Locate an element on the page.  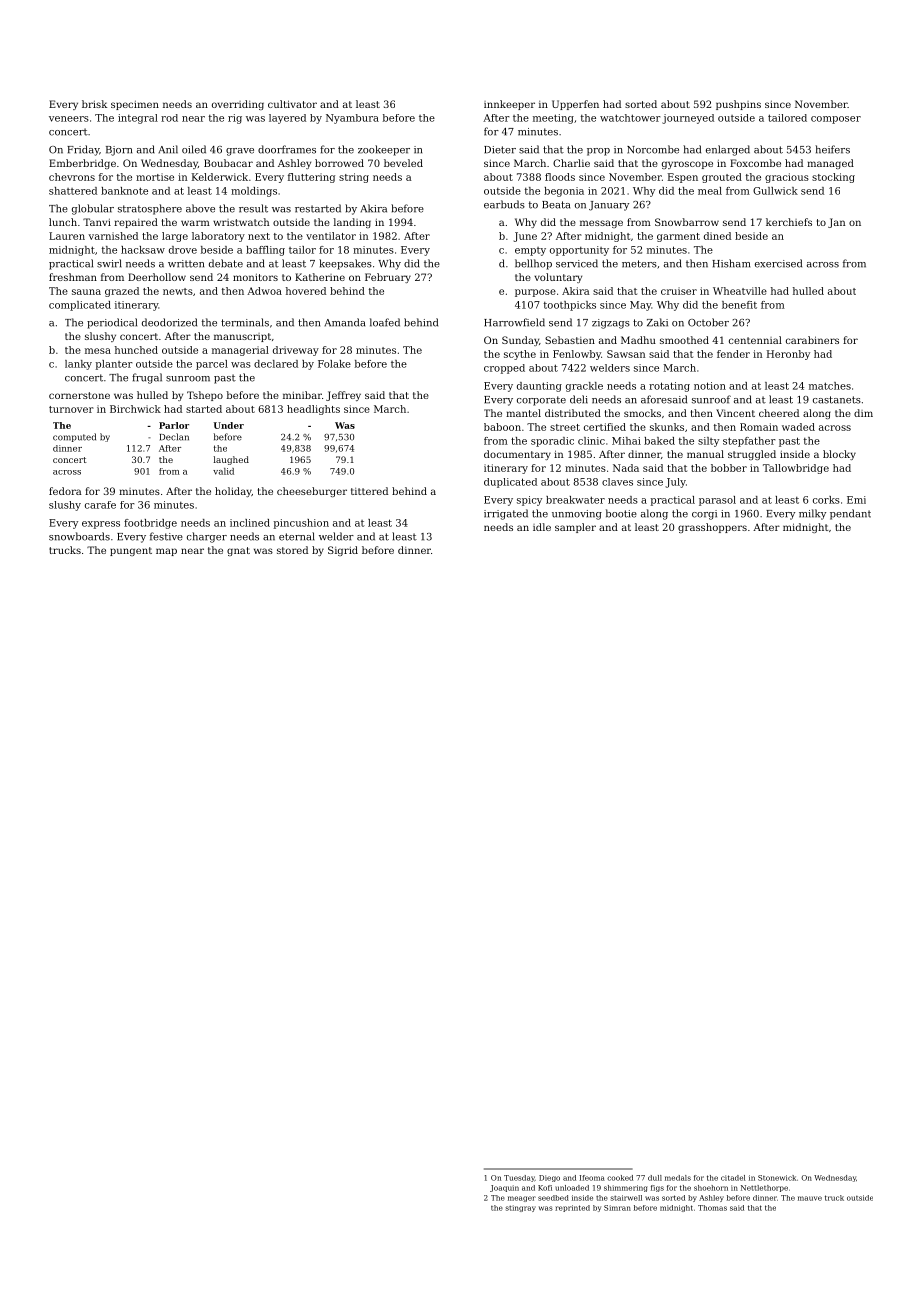
reprinted is located at coordinates (572, 1208).
